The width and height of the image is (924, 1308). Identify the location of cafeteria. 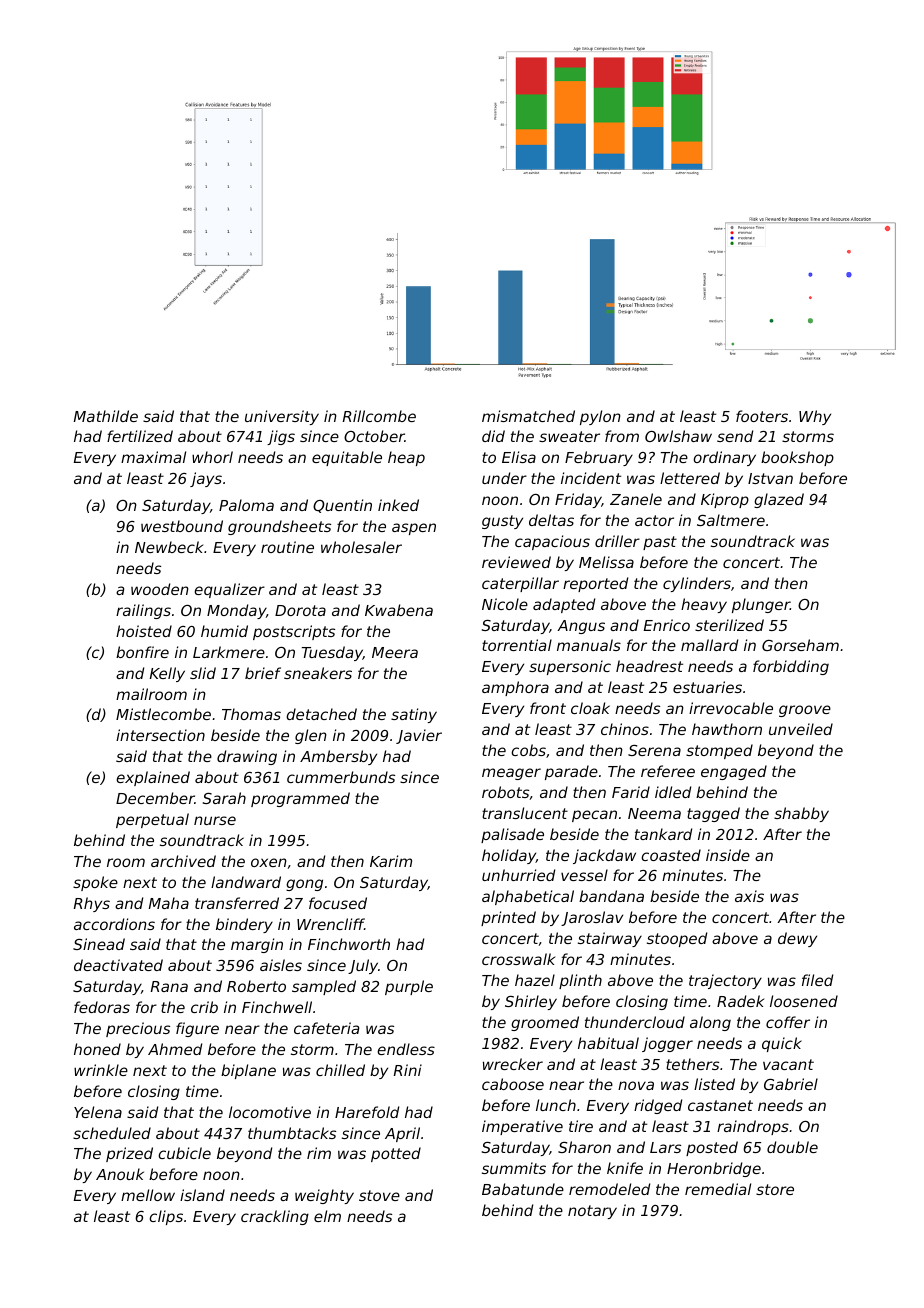
(326, 1028).
